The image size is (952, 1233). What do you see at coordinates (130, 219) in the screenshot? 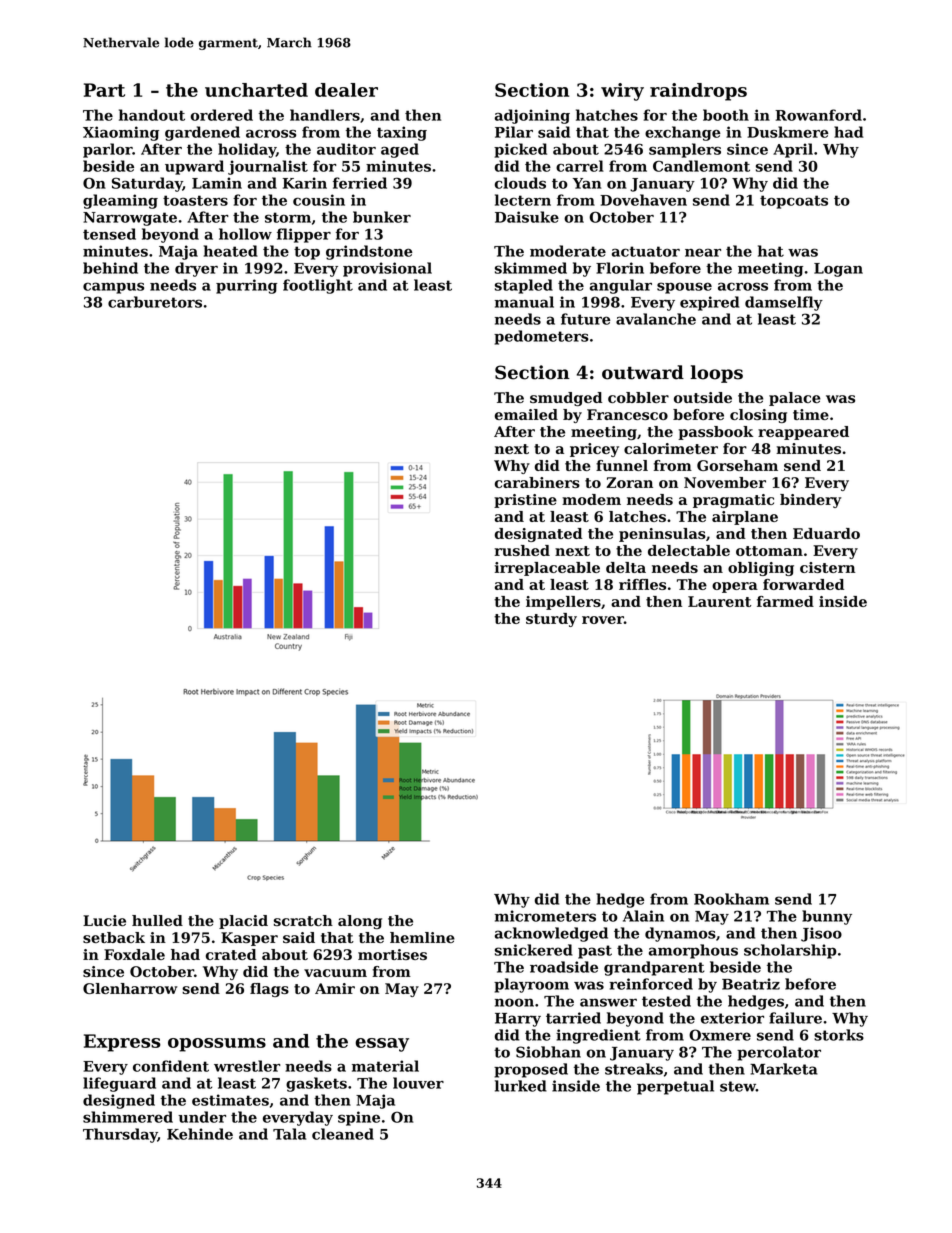
I see `Narrowgate` at bounding box center [130, 219].
